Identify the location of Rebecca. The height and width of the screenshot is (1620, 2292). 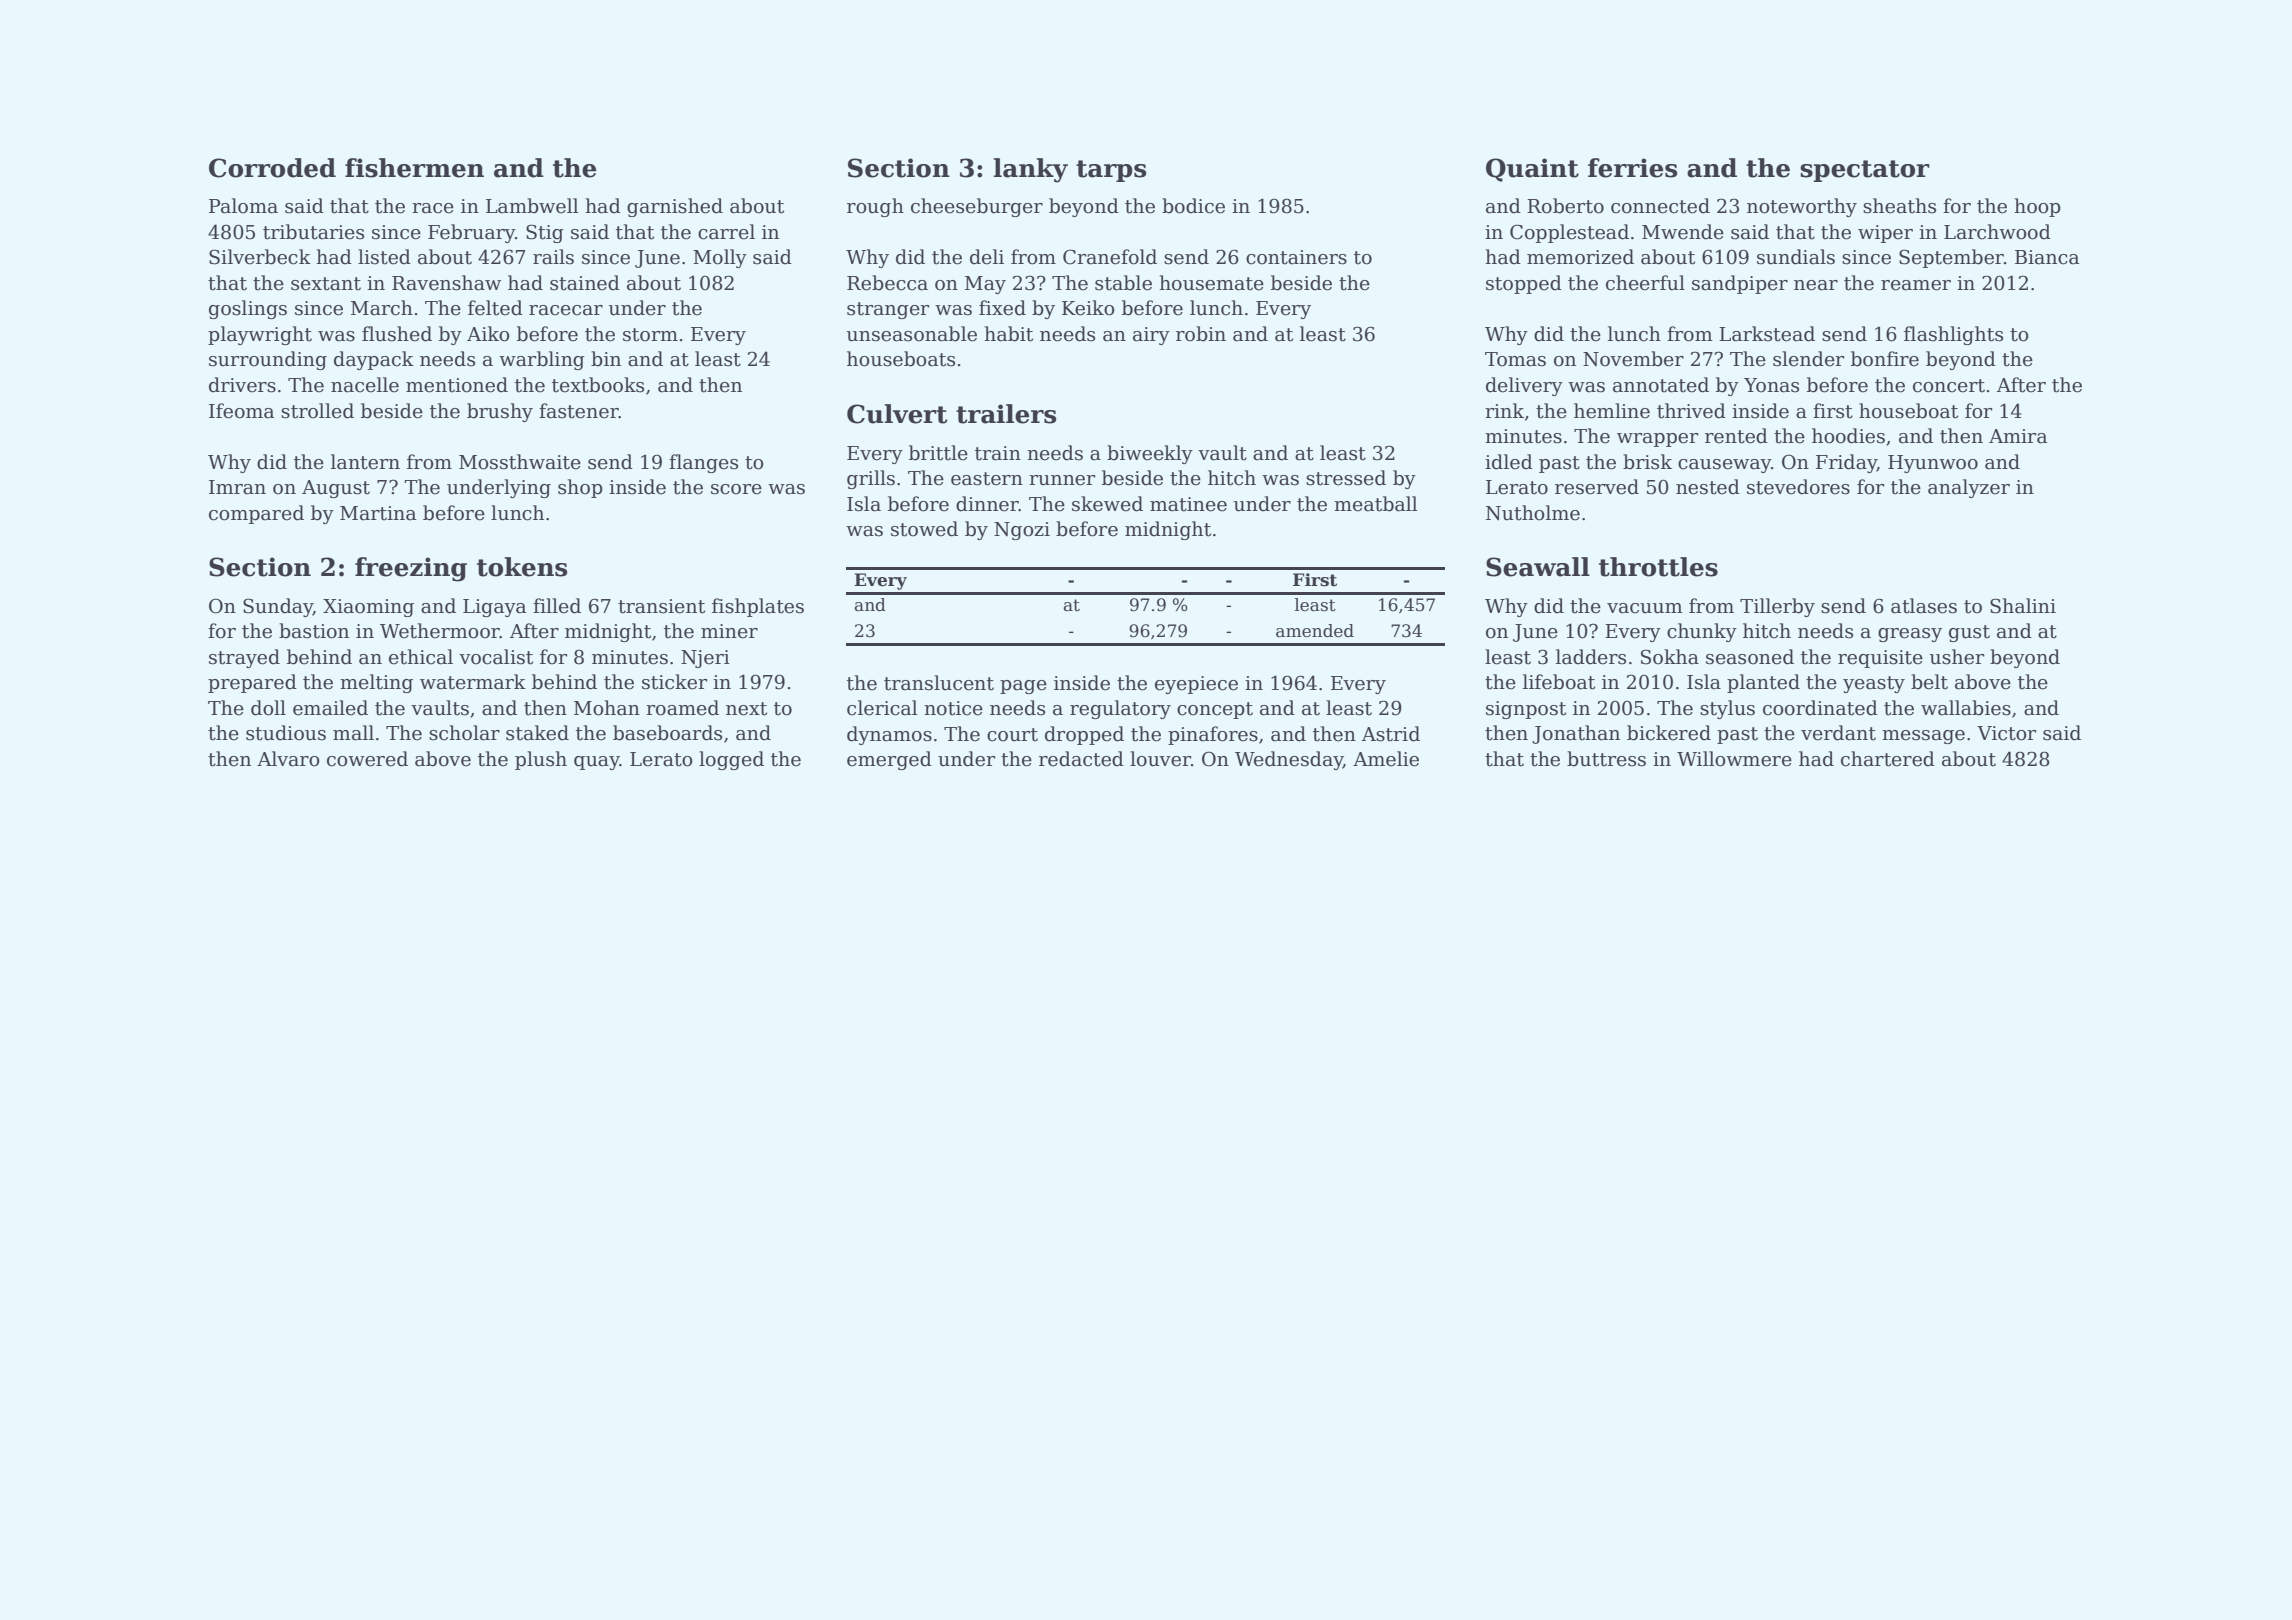
(887, 283).
